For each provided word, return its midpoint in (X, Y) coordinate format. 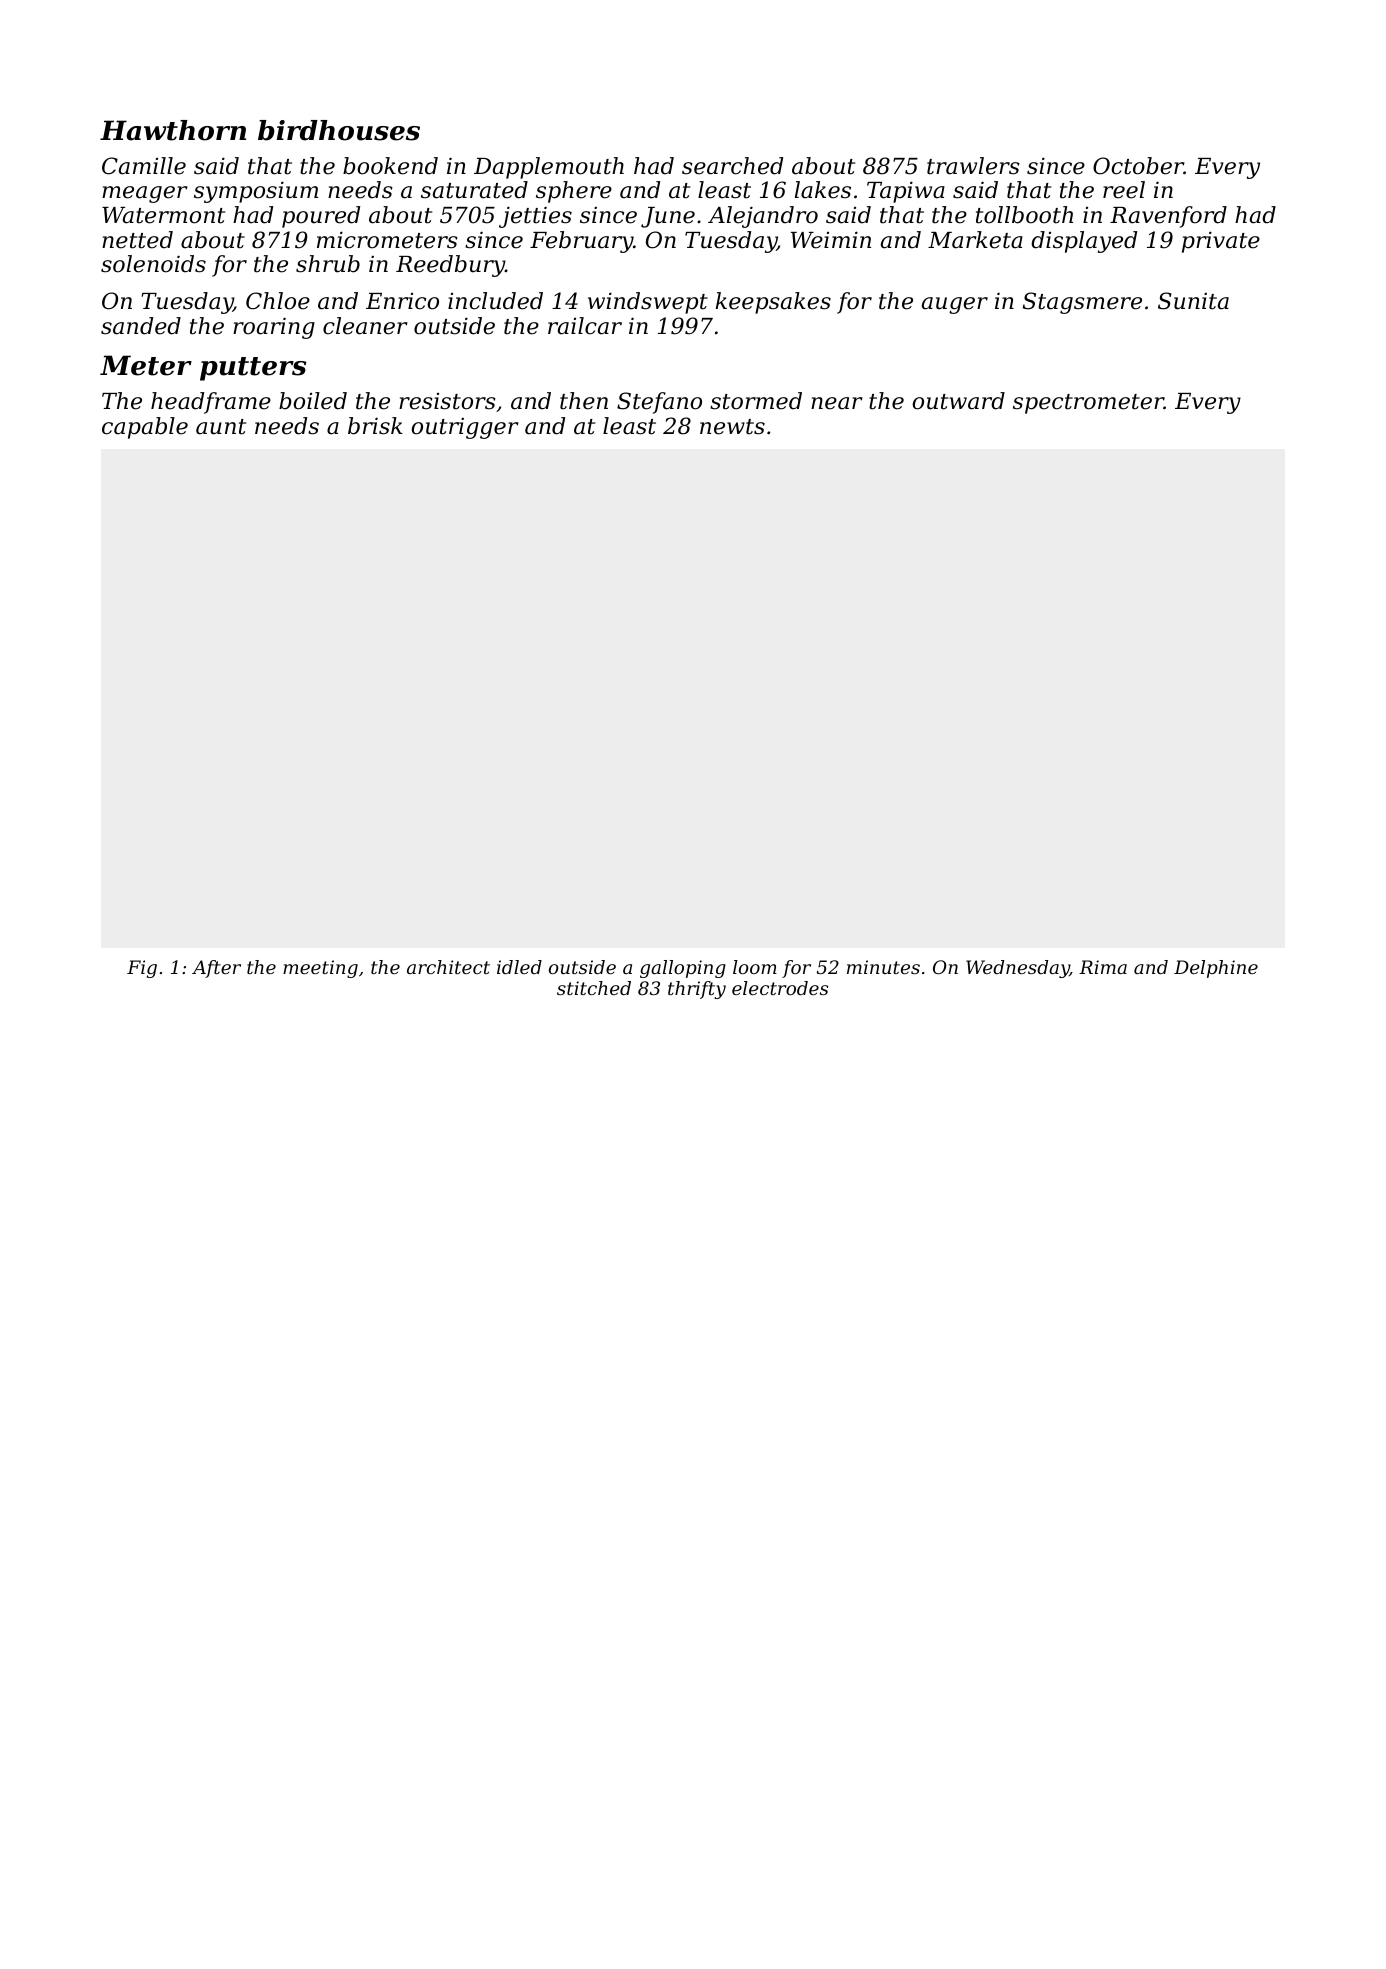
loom (755, 967)
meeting (320, 969)
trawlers (973, 166)
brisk (375, 426)
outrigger (465, 428)
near (837, 403)
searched (732, 166)
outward (958, 401)
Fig (142, 969)
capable (145, 428)
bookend (390, 166)
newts (732, 427)
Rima (1103, 967)
